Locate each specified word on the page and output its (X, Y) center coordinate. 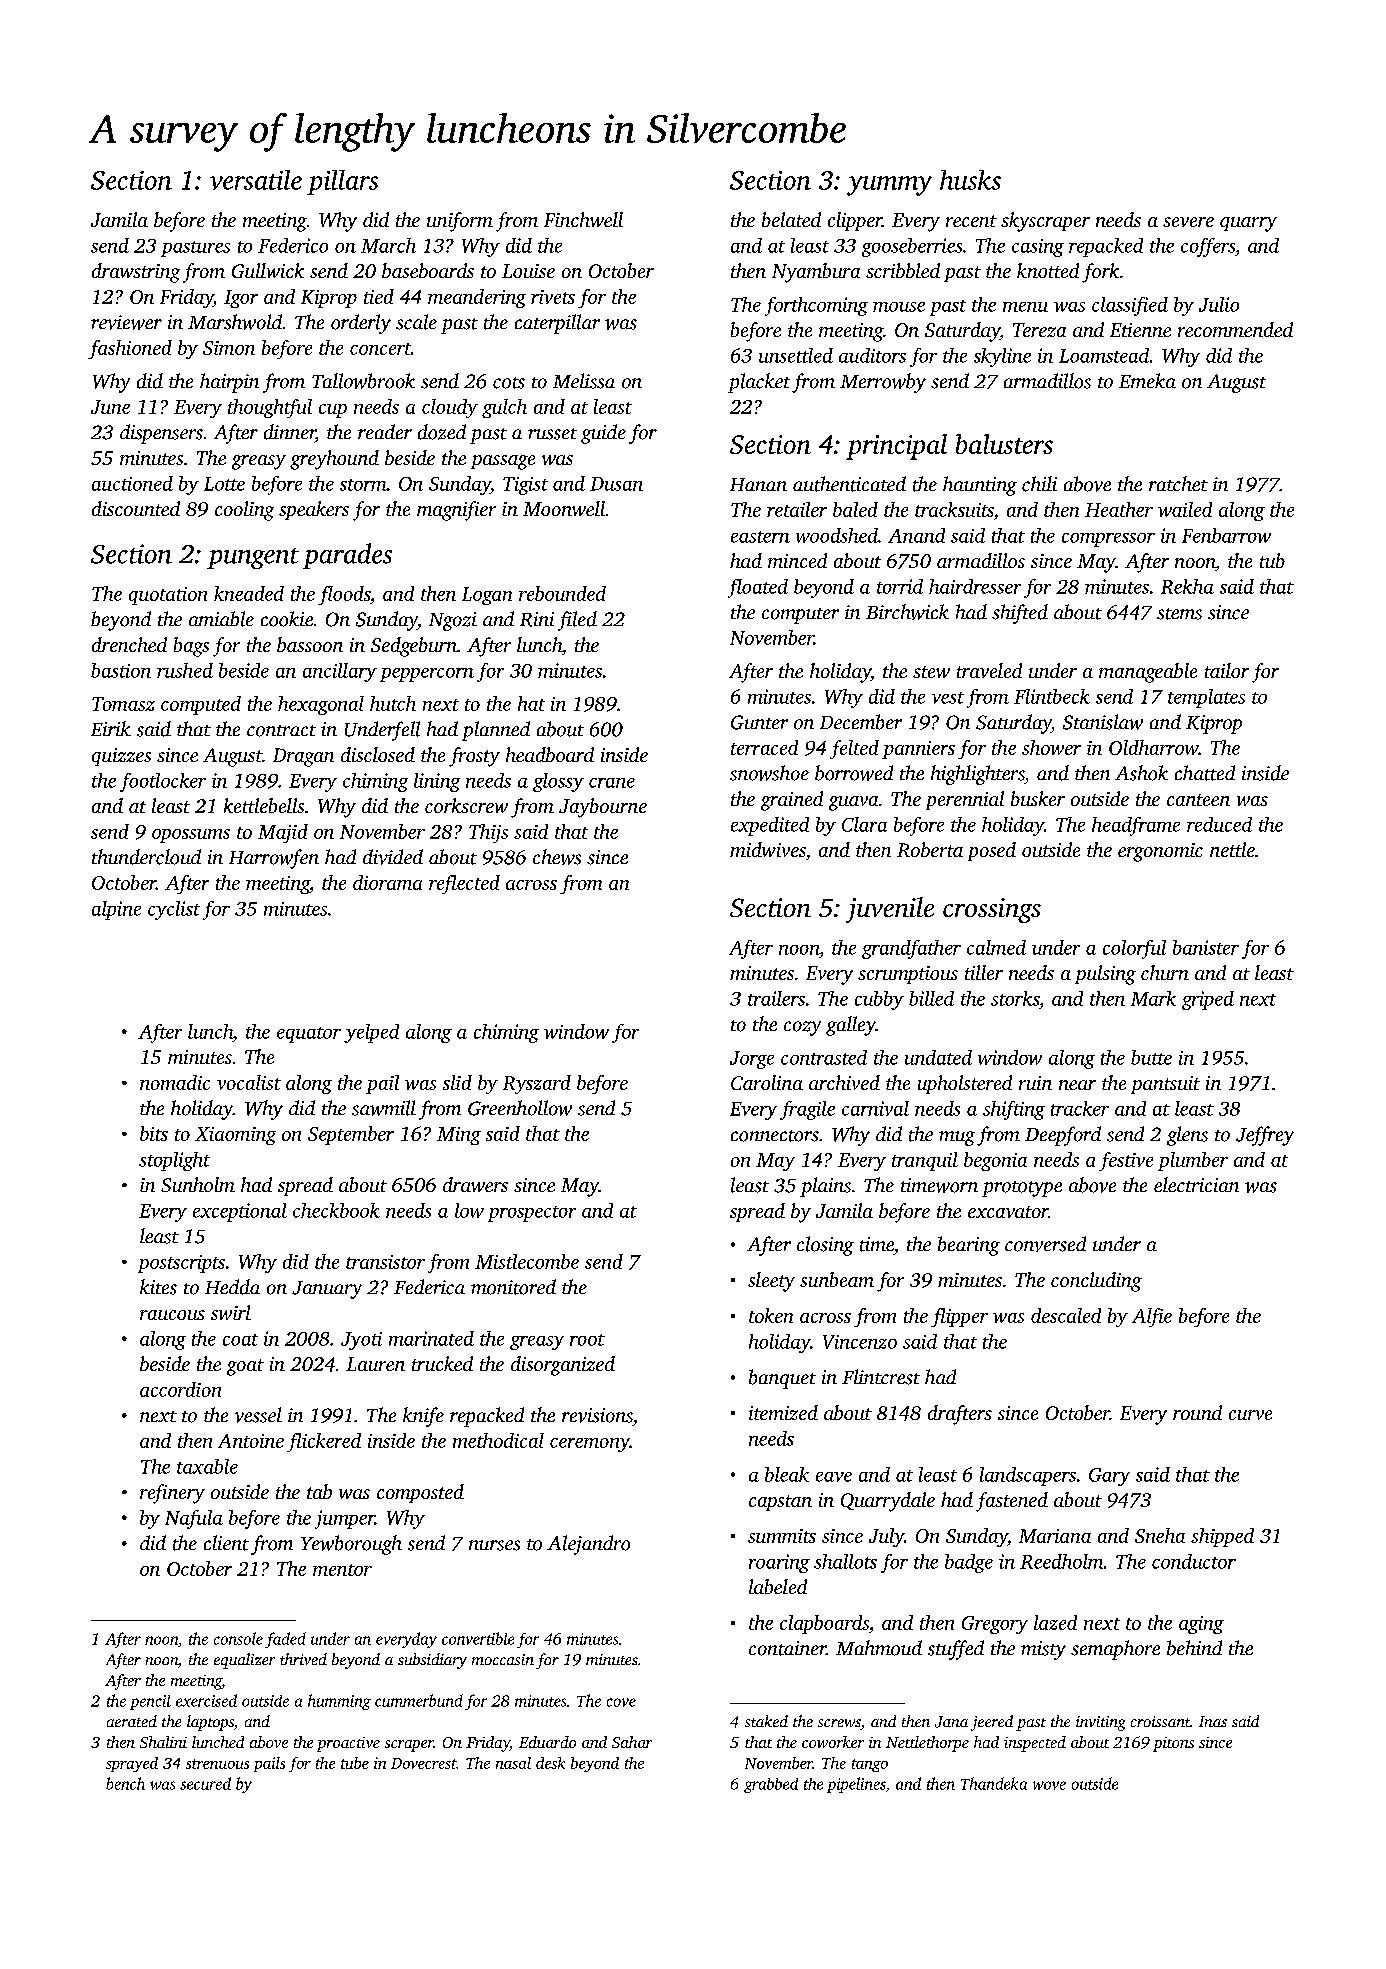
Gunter (759, 722)
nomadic (175, 1082)
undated (938, 1057)
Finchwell (583, 219)
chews (557, 857)
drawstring (136, 273)
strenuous (217, 1764)
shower (1051, 747)
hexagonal (321, 705)
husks (970, 180)
